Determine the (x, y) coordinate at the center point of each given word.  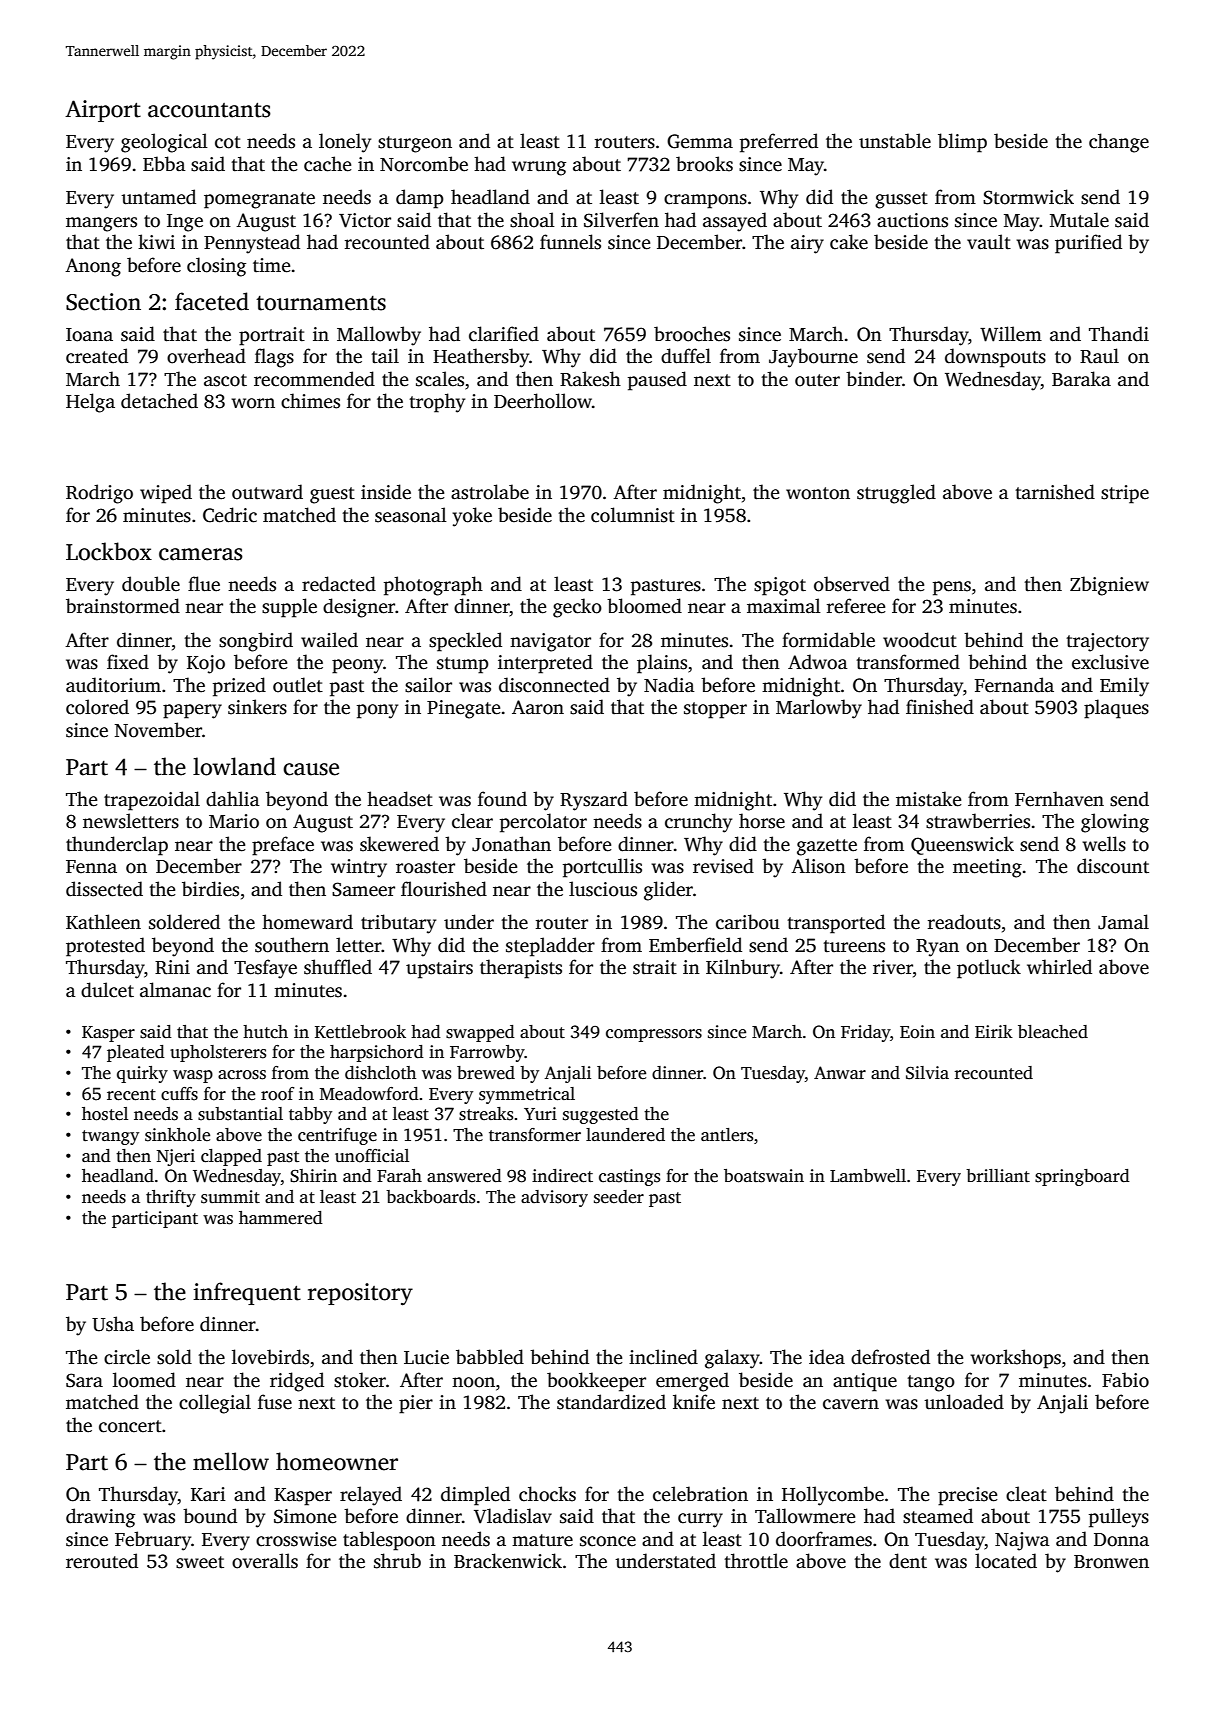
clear (472, 821)
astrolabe (490, 492)
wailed (329, 640)
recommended (314, 379)
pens (952, 588)
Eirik (994, 1031)
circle (127, 1357)
